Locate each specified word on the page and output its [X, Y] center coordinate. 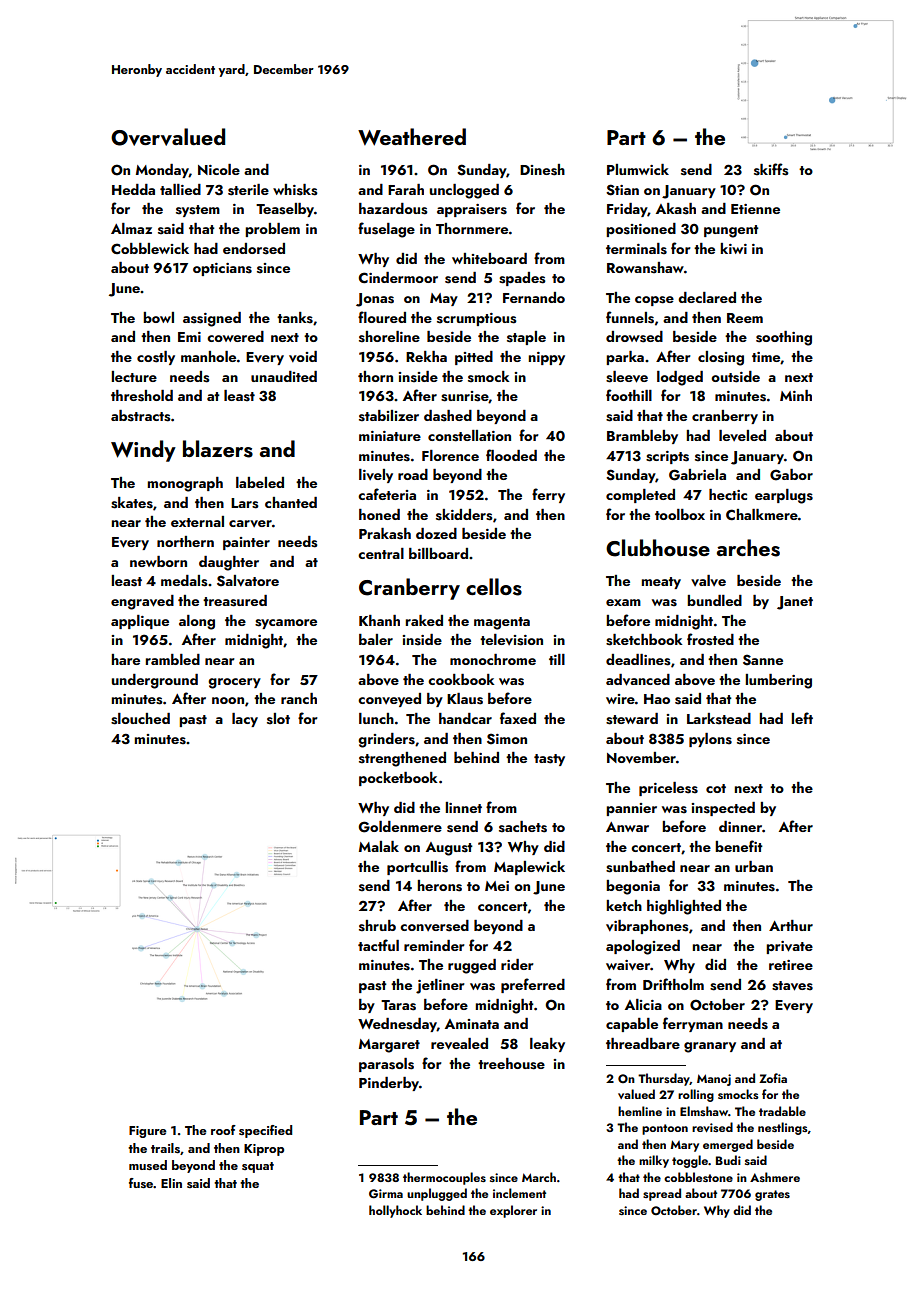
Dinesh [542, 170]
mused [148, 1165]
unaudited [284, 376]
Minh [796, 395]
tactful [378, 945]
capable [632, 1025]
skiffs [771, 169]
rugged [472, 966]
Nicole [219, 169]
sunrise [465, 397]
